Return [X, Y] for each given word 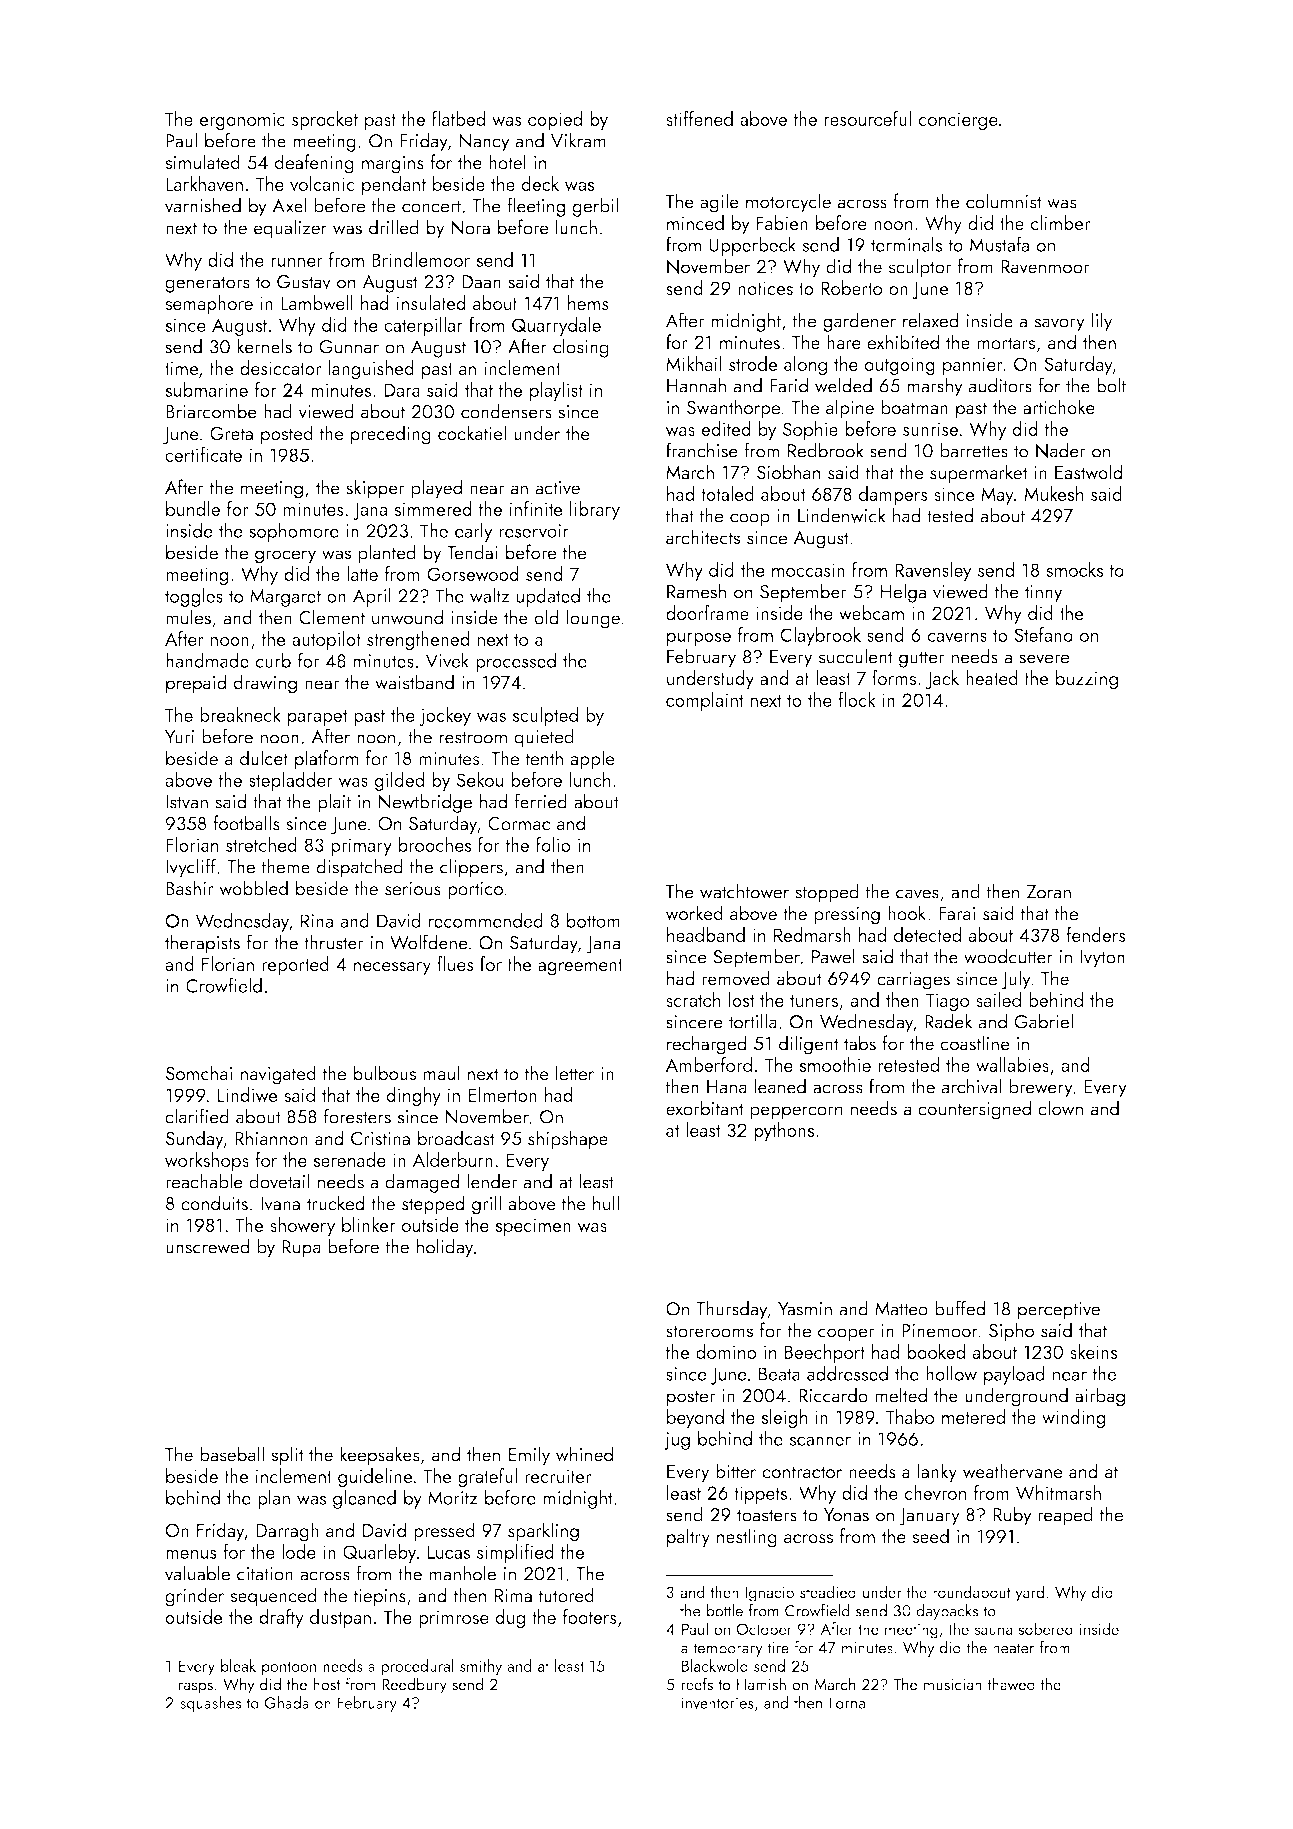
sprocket [325, 120]
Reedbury [414, 1685]
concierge [958, 121]
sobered [1045, 1628]
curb [273, 660]
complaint [705, 701]
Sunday [194, 1140]
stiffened [699, 118]
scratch [693, 999]
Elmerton [502, 1094]
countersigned [974, 1110]
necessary [392, 968]
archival [971, 1086]
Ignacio [769, 1594]
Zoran [1049, 892]
